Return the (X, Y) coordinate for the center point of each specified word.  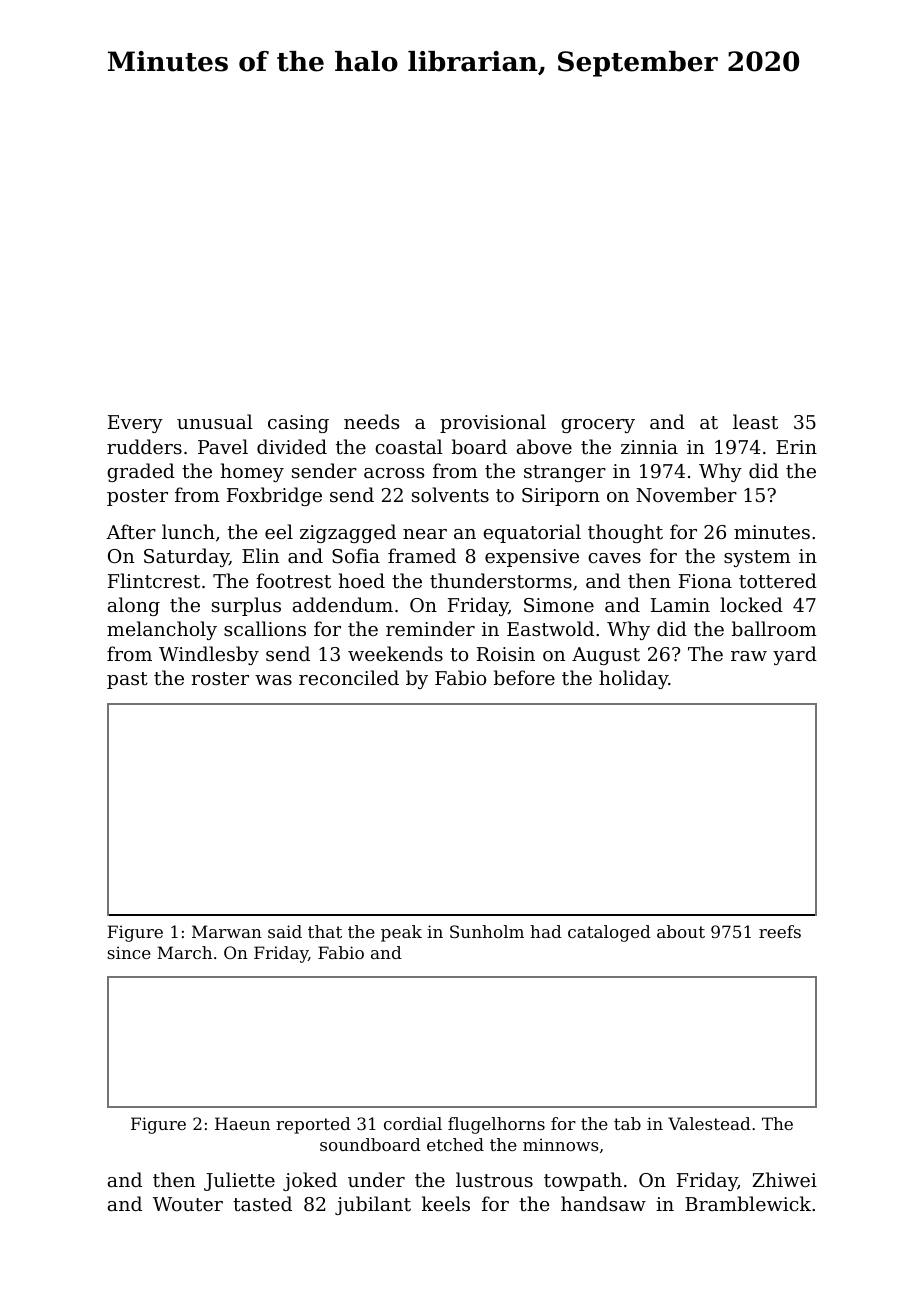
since (129, 952)
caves (614, 558)
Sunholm (487, 931)
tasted (262, 1203)
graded (141, 472)
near (425, 534)
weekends (395, 653)
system (757, 558)
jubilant (373, 1205)
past (127, 680)
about (681, 931)
